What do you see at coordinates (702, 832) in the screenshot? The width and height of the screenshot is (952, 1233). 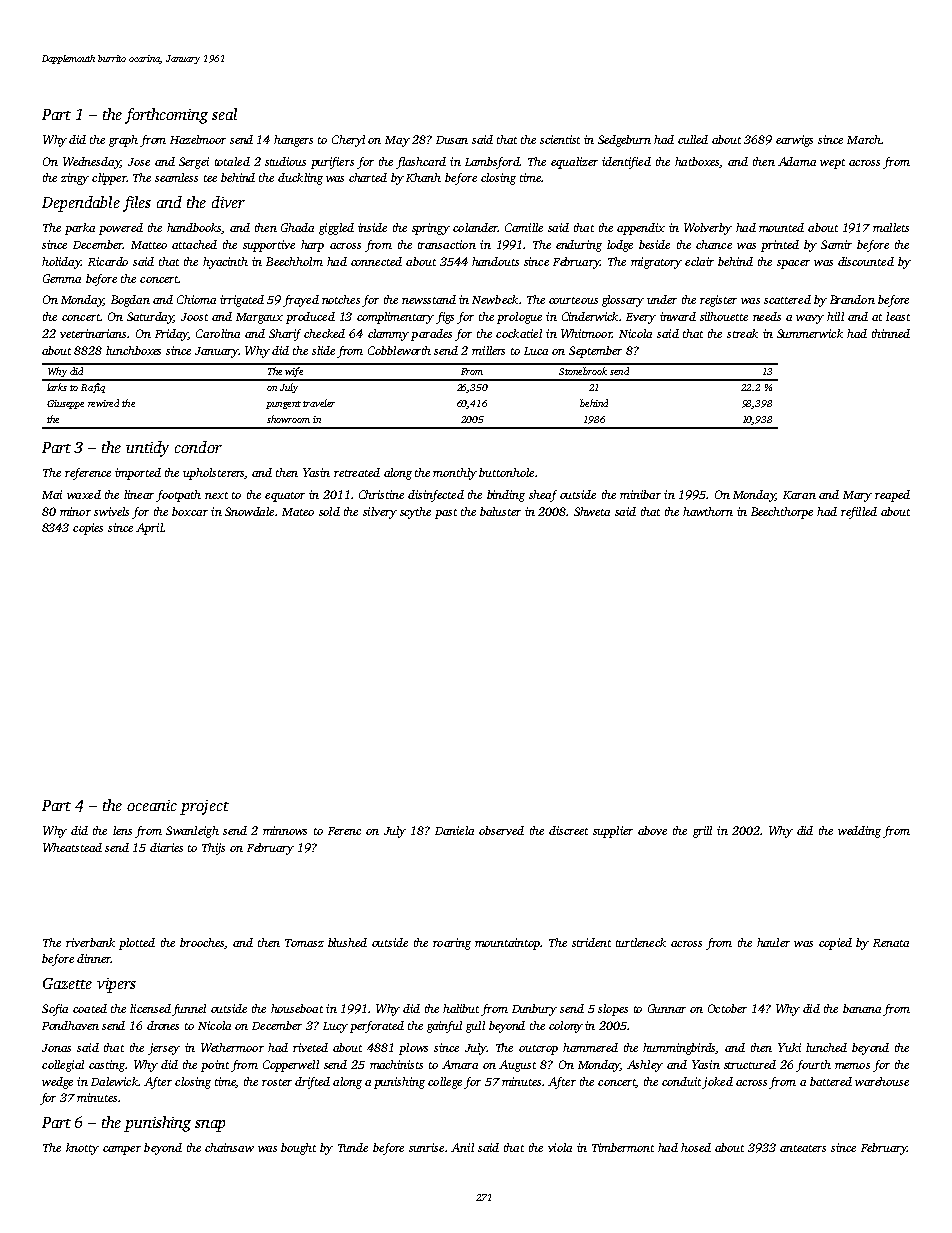 I see `grill` at bounding box center [702, 832].
